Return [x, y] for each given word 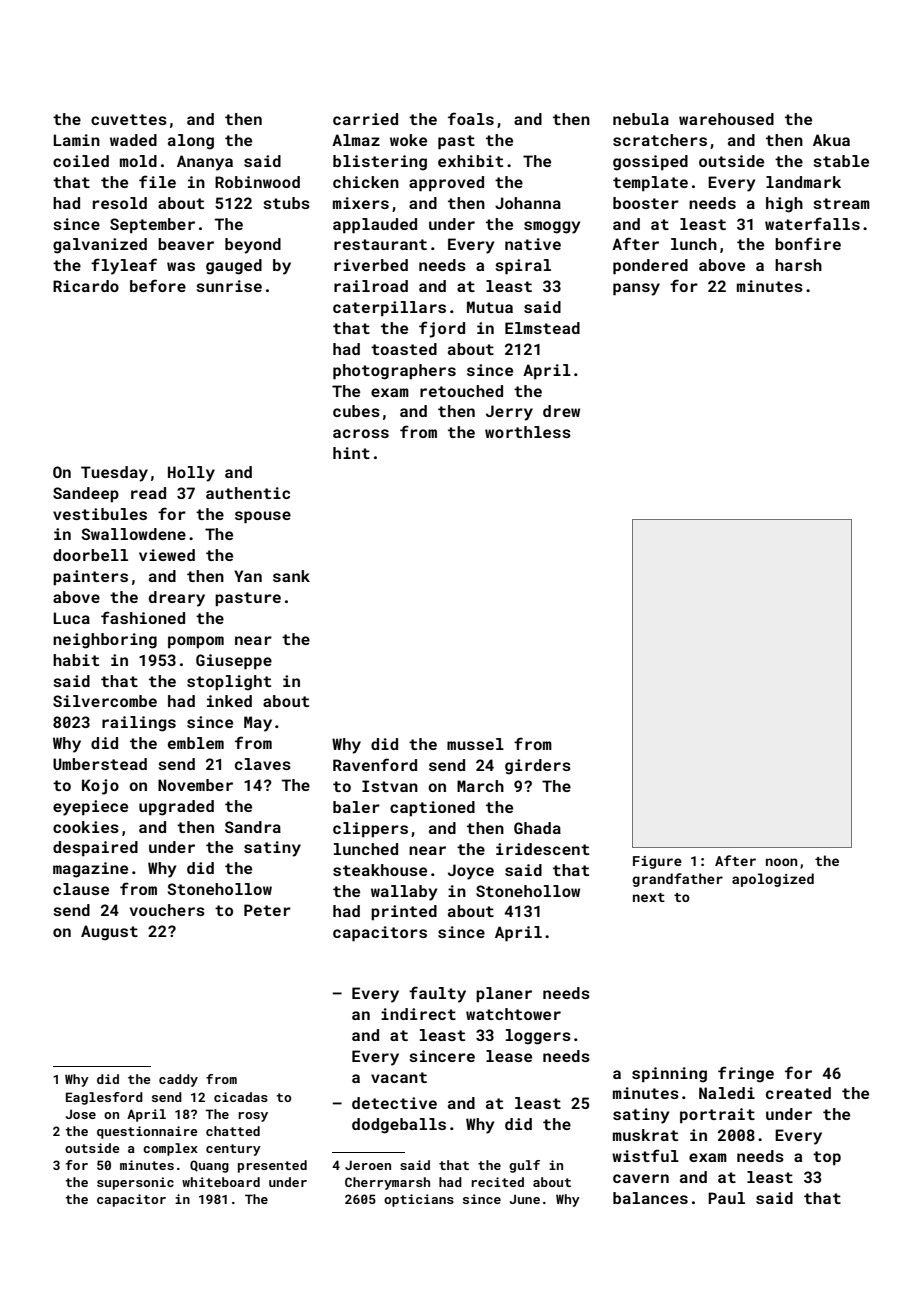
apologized [773, 880]
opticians [419, 1200]
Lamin [76, 140]
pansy [636, 289]
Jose [81, 1114]
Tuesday [114, 474]
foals [471, 118]
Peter [267, 910]
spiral [523, 267]
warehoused [726, 119]
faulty [437, 994]
